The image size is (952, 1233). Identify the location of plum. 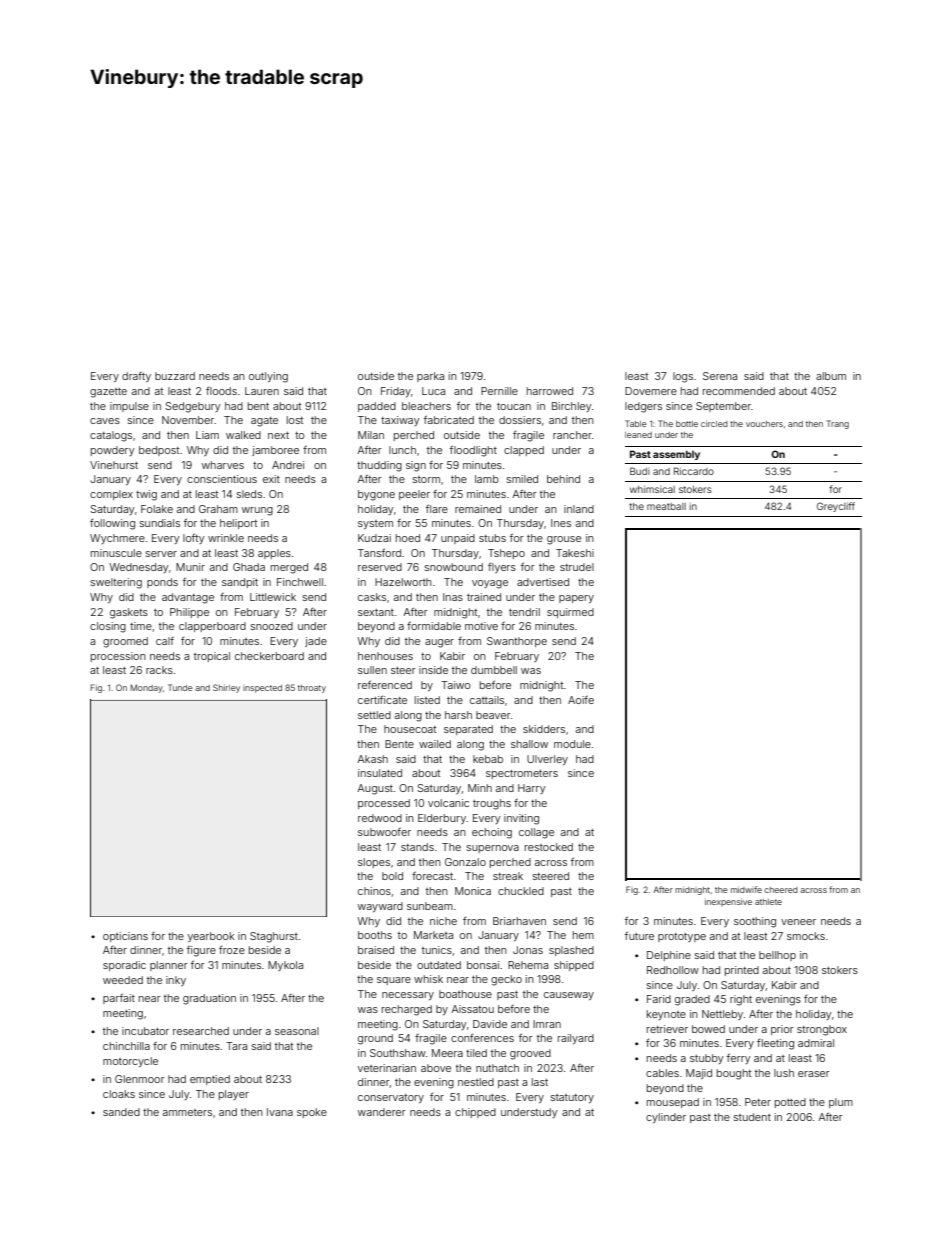
(841, 1103).
